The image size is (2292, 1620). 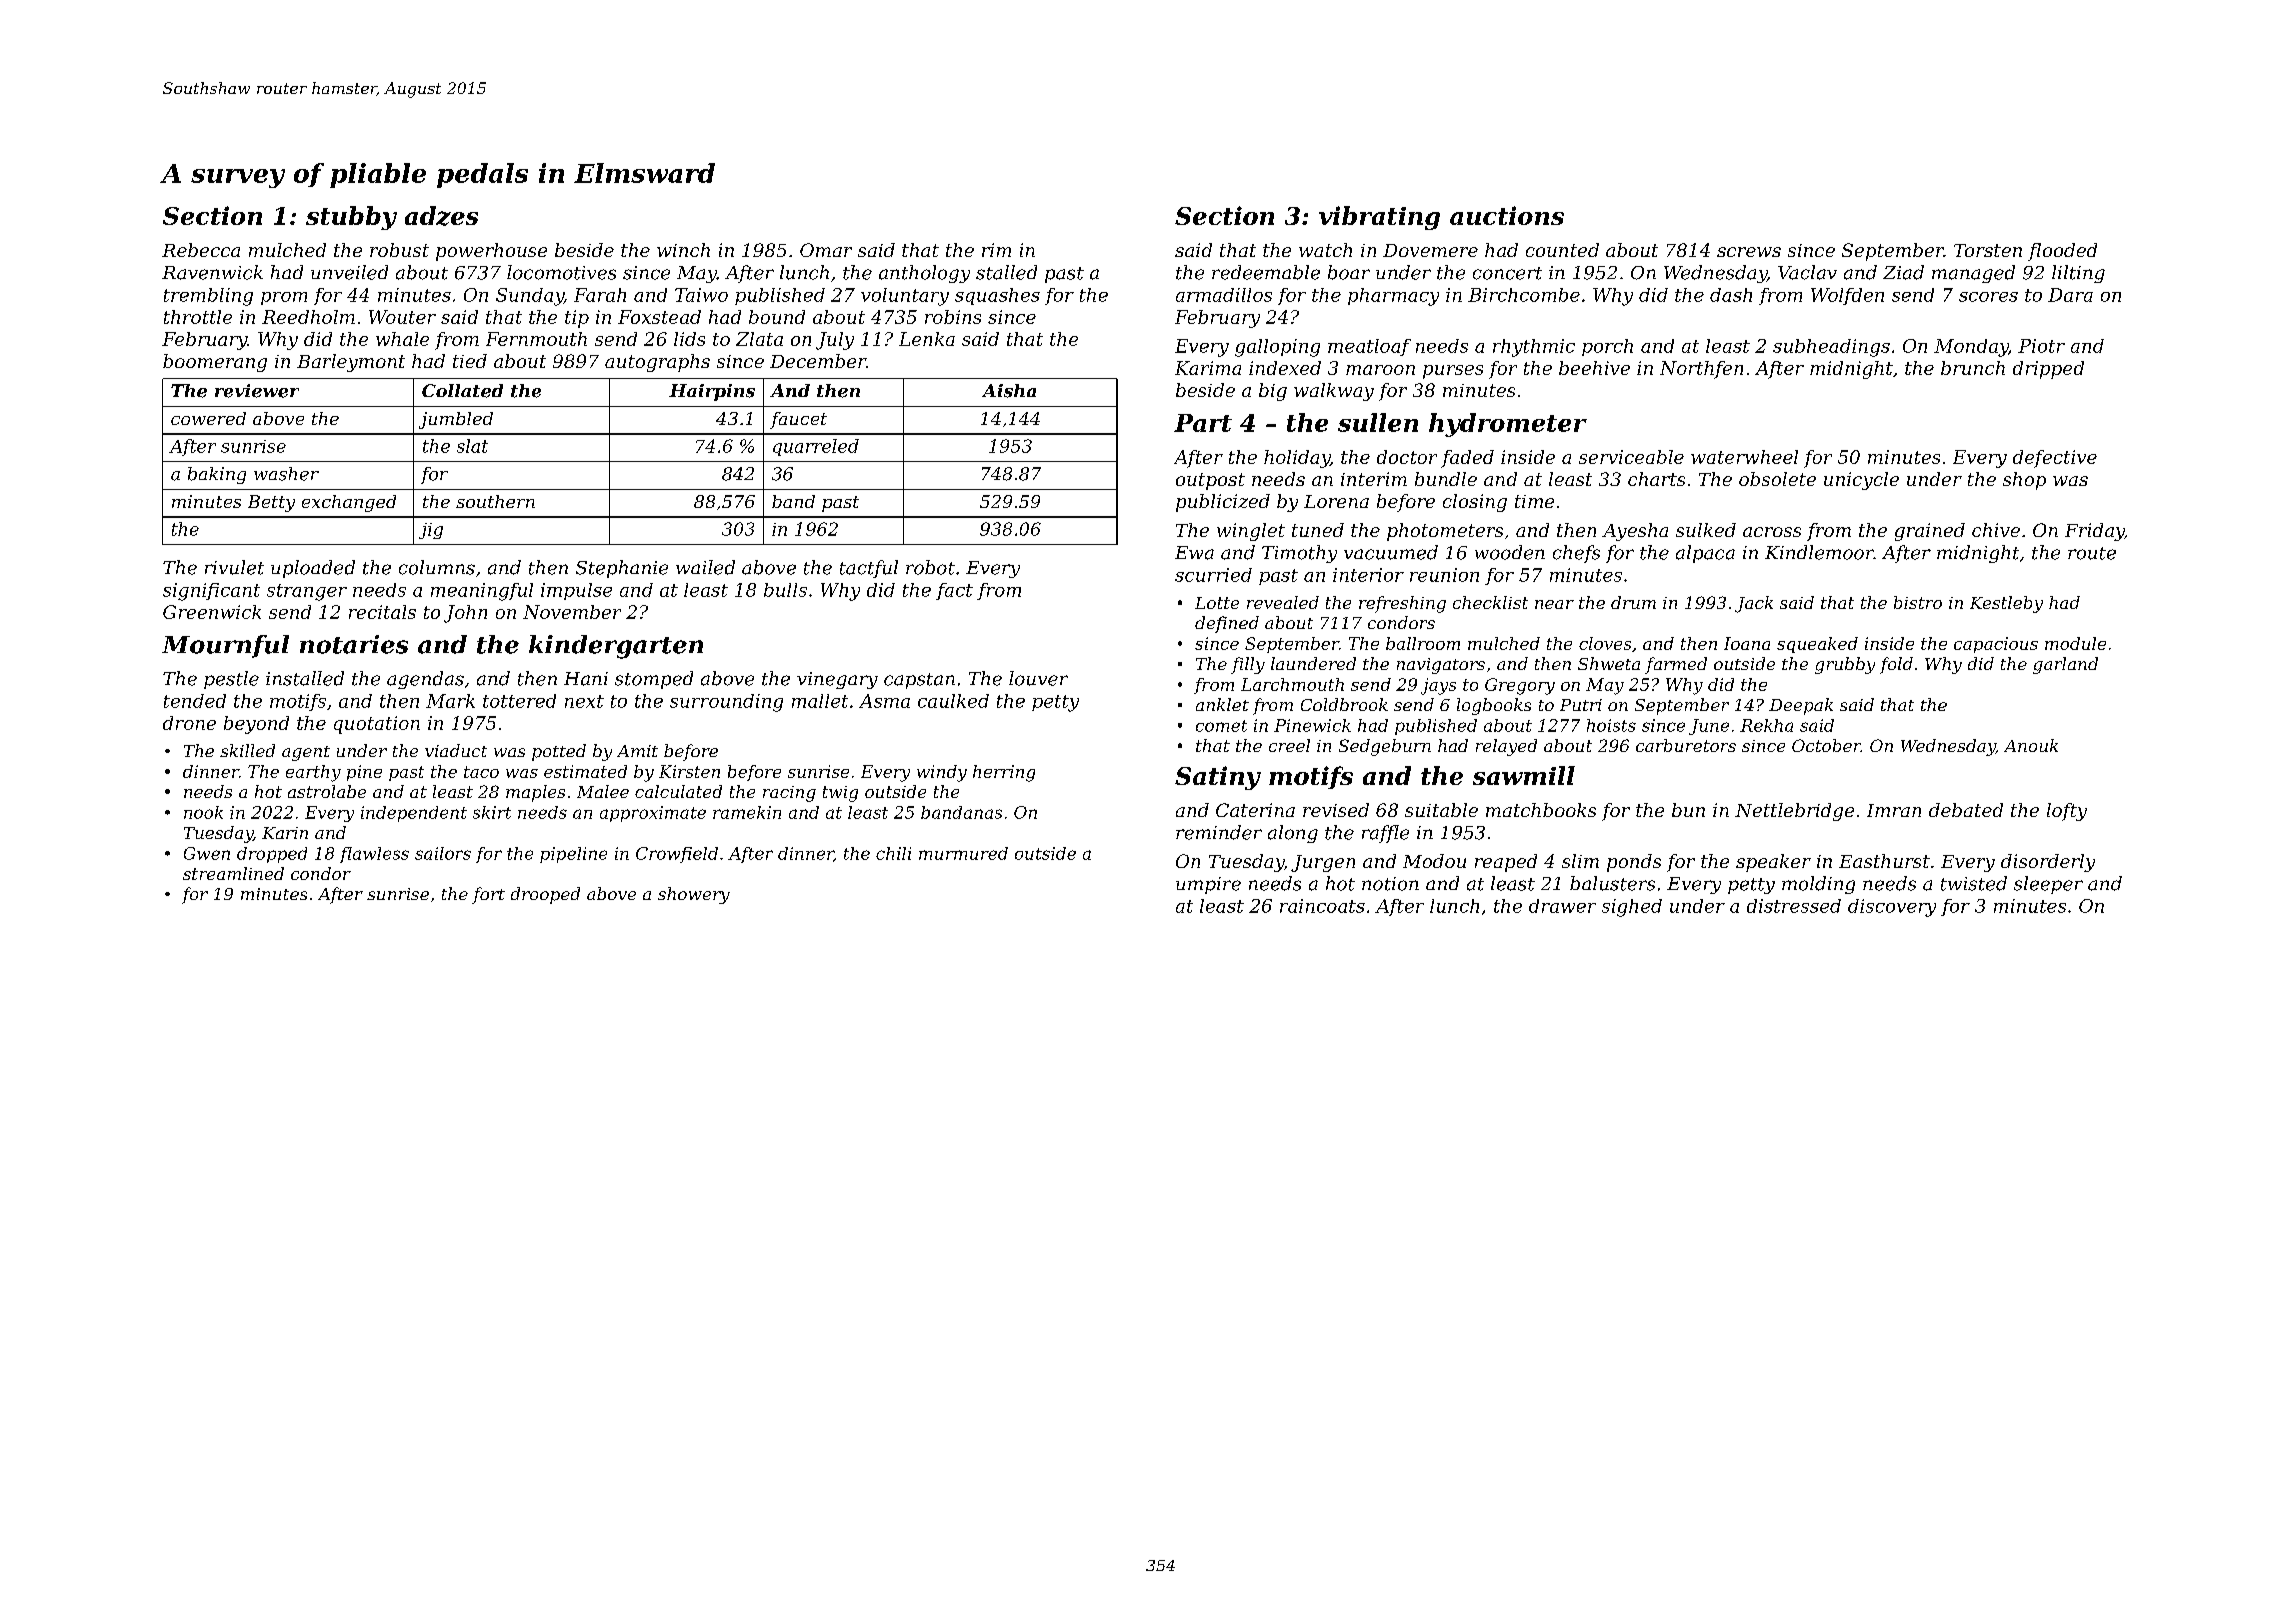 I want to click on flooded, so click(x=2062, y=252).
